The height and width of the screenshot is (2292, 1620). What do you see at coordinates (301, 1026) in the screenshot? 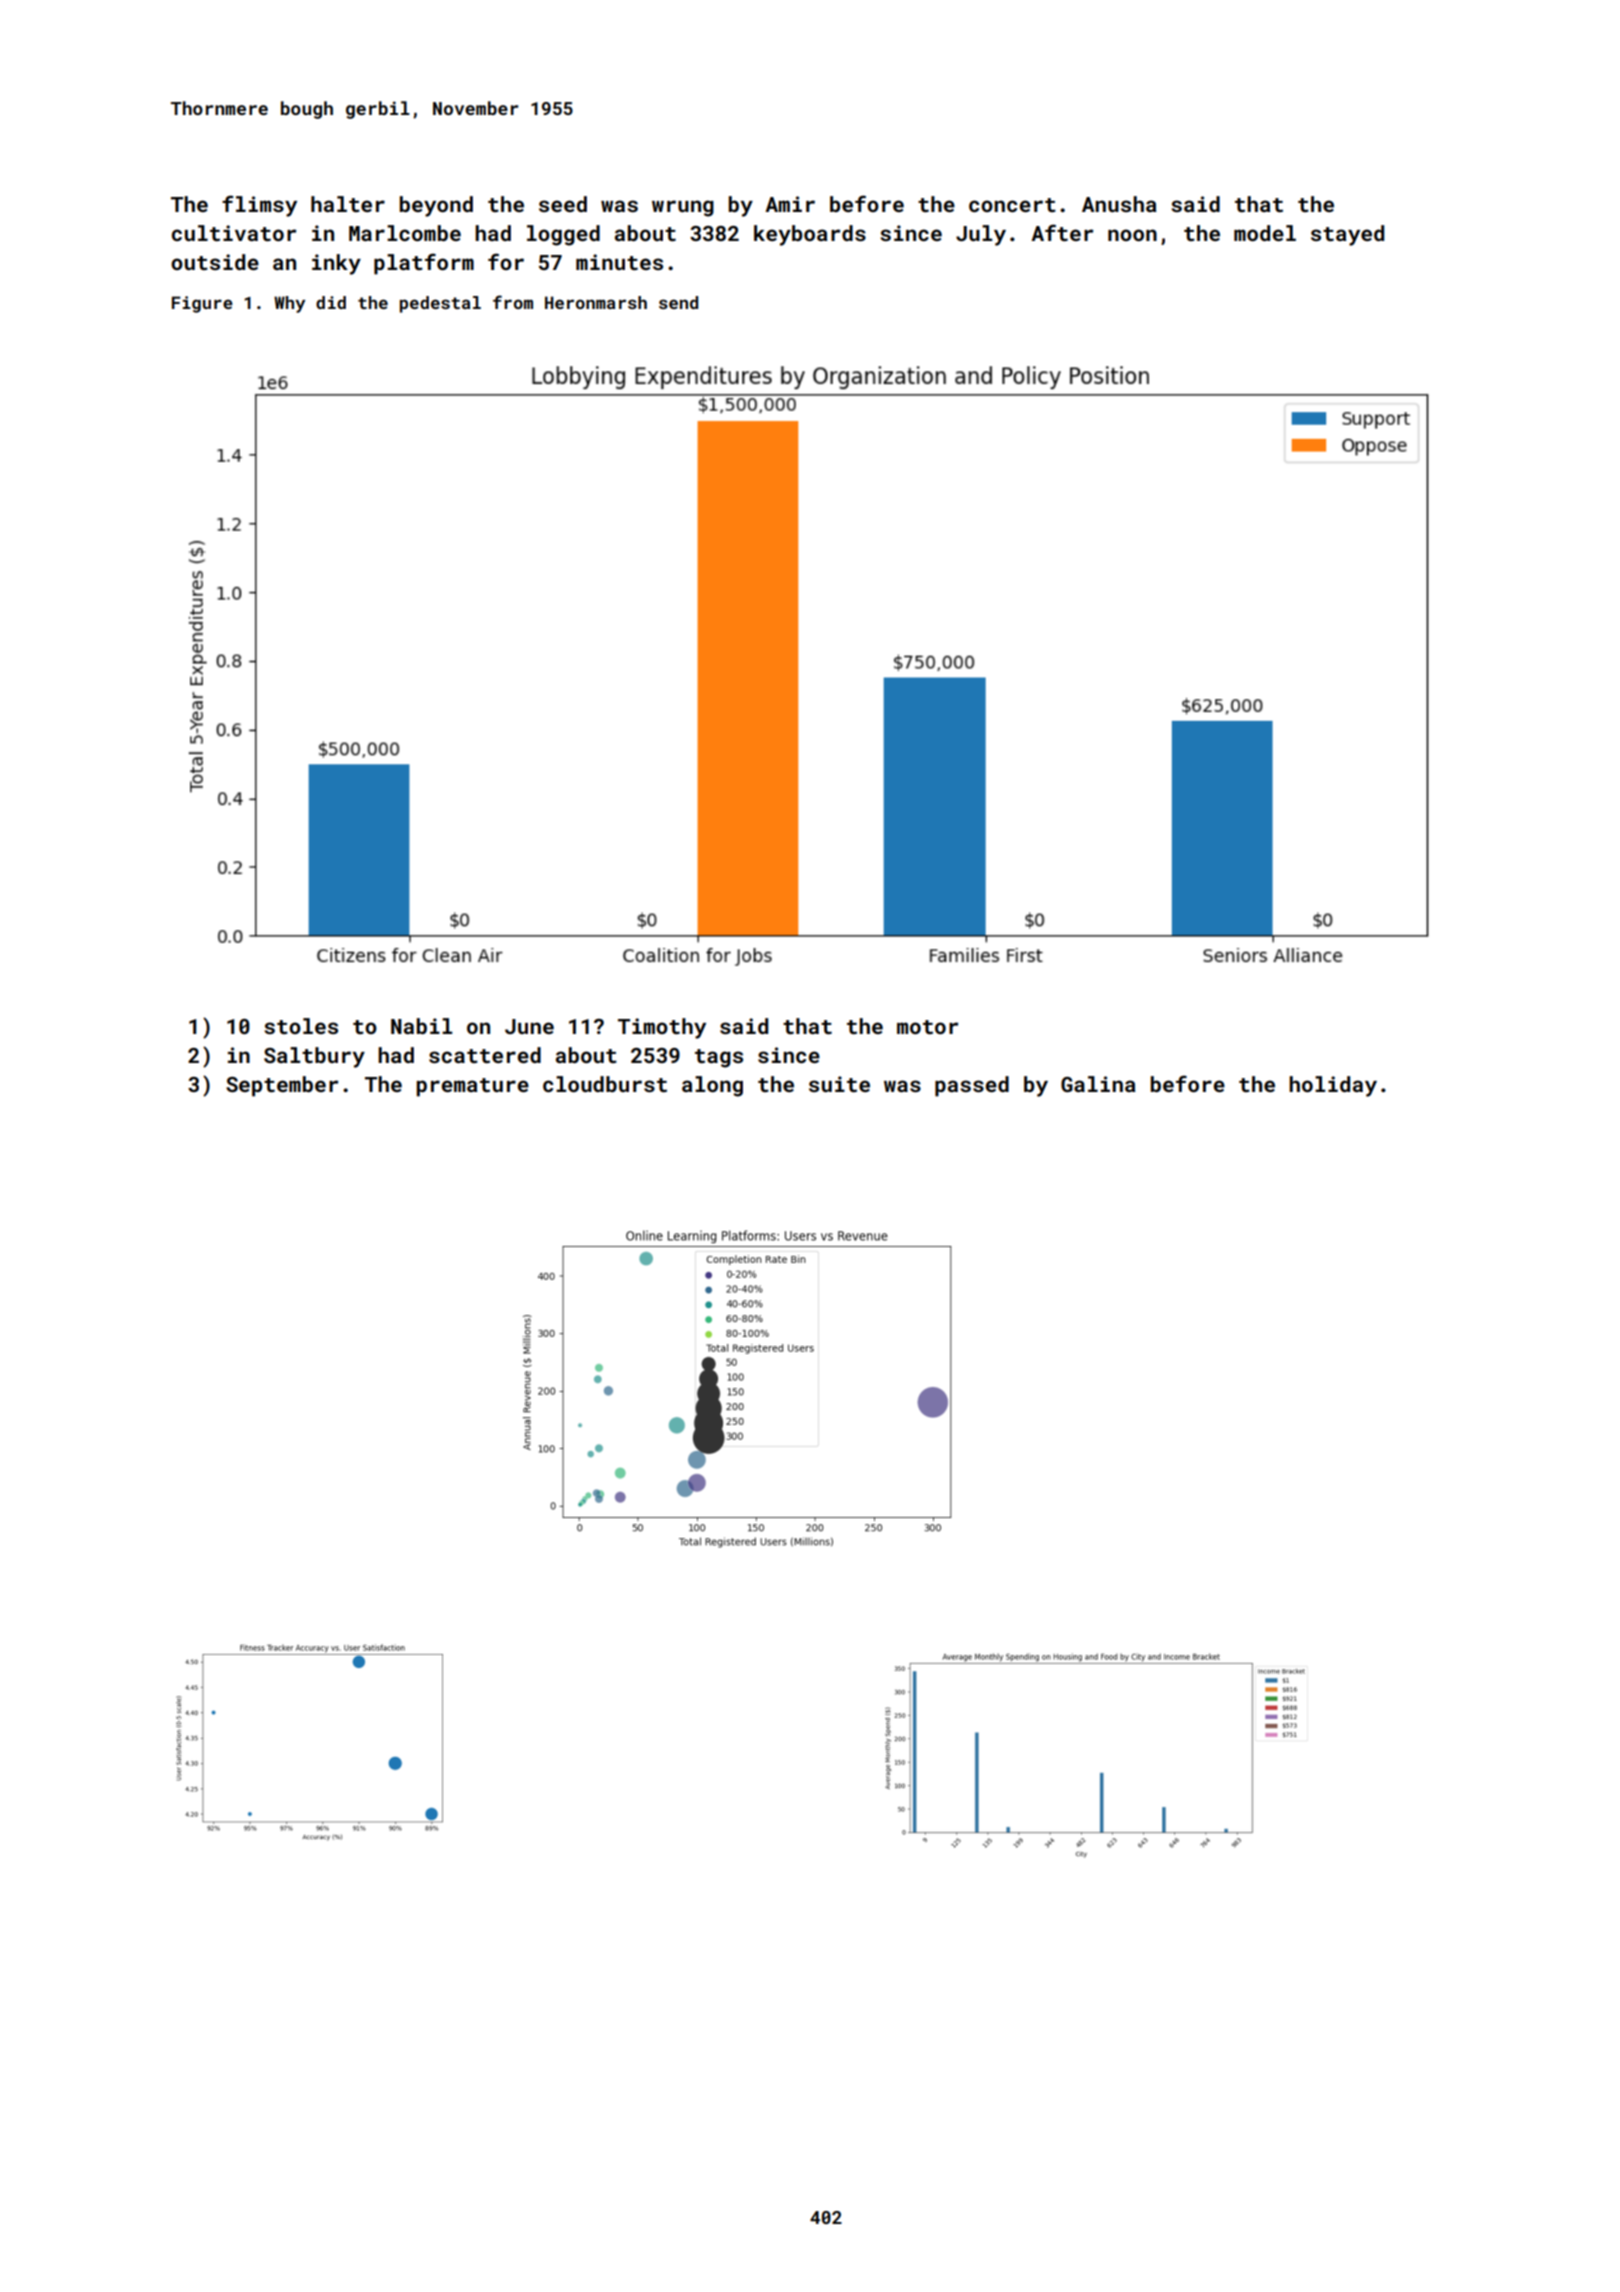
I see `stoles` at bounding box center [301, 1026].
